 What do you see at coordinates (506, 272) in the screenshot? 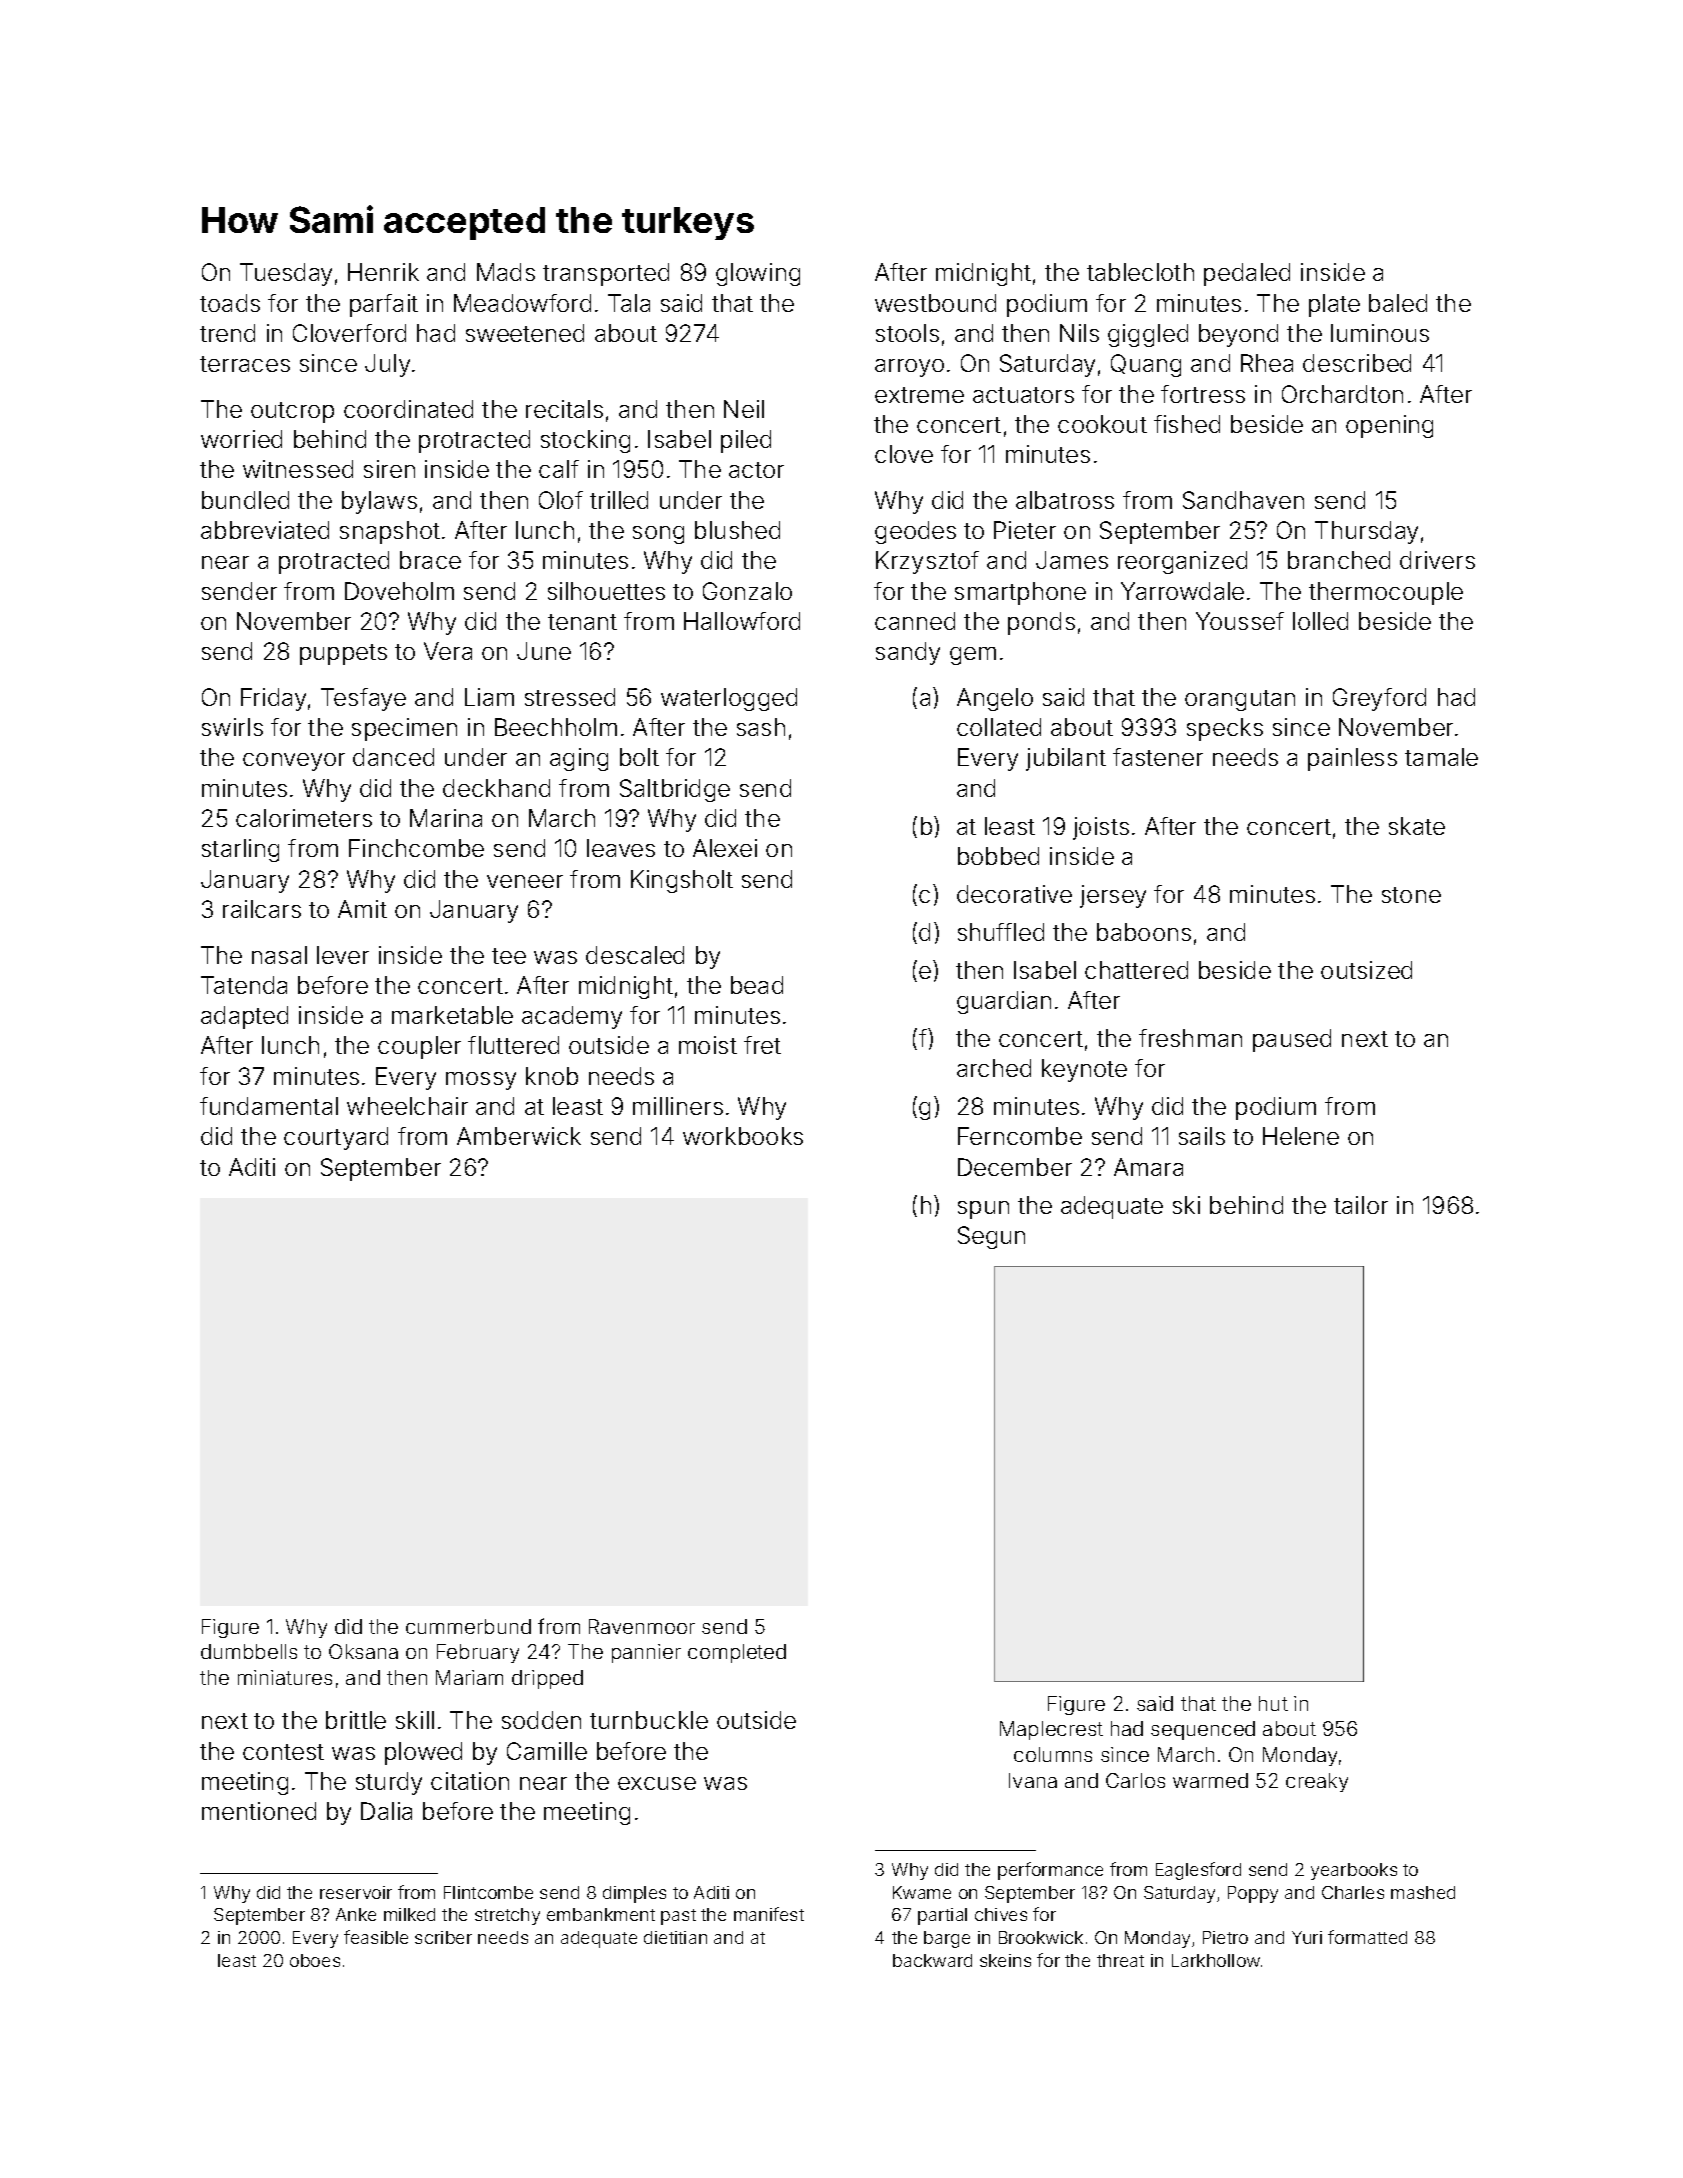
I see `Mads` at bounding box center [506, 272].
